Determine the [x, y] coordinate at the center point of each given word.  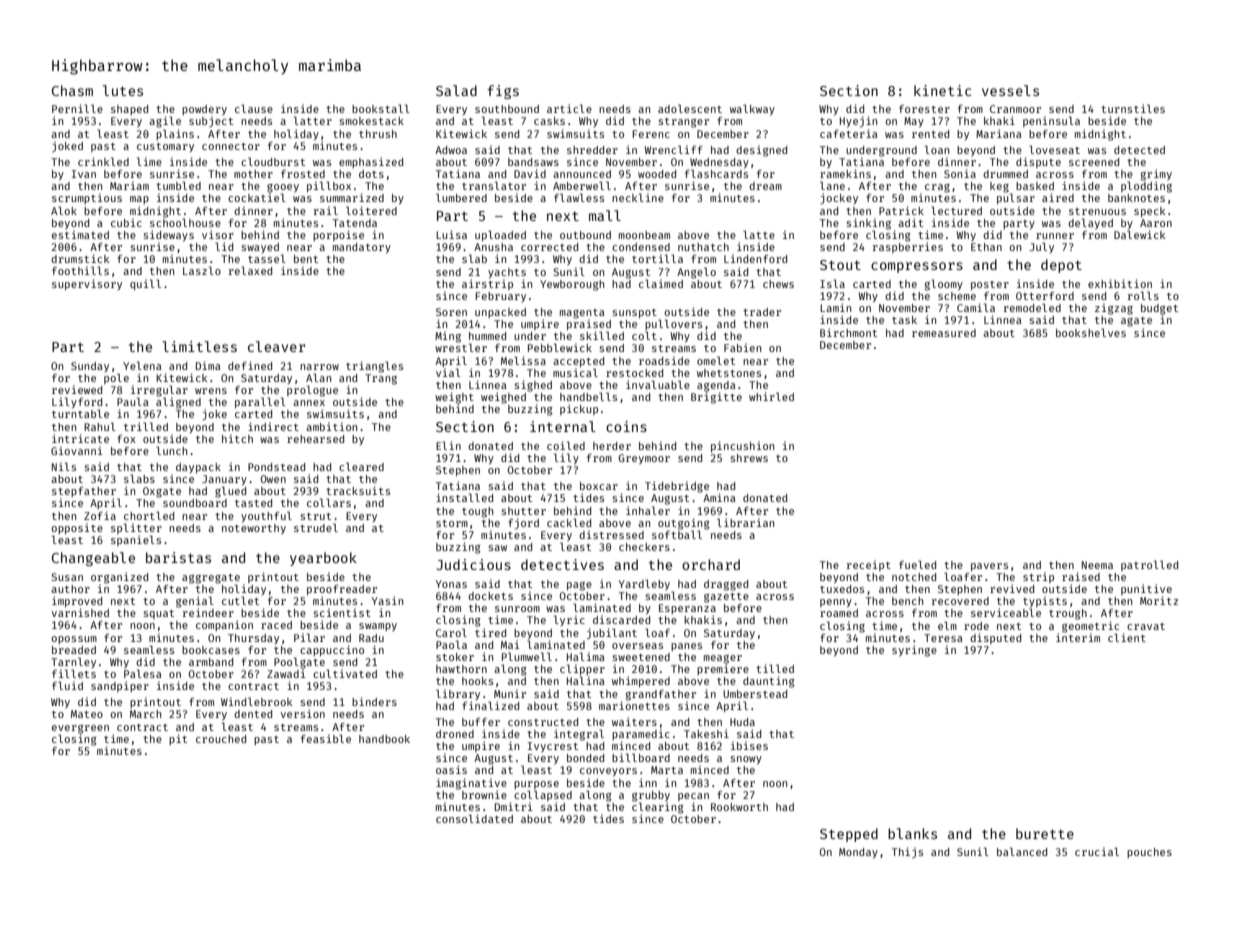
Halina [586, 680]
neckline [638, 197]
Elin [448, 445]
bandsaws [533, 162]
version [303, 713]
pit [178, 739]
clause [254, 108]
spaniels [136, 540]
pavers [989, 567]
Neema [1097, 565]
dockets [490, 596]
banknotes [1136, 198]
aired [1058, 197]
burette [1045, 833]
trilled [146, 426]
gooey [283, 188]
